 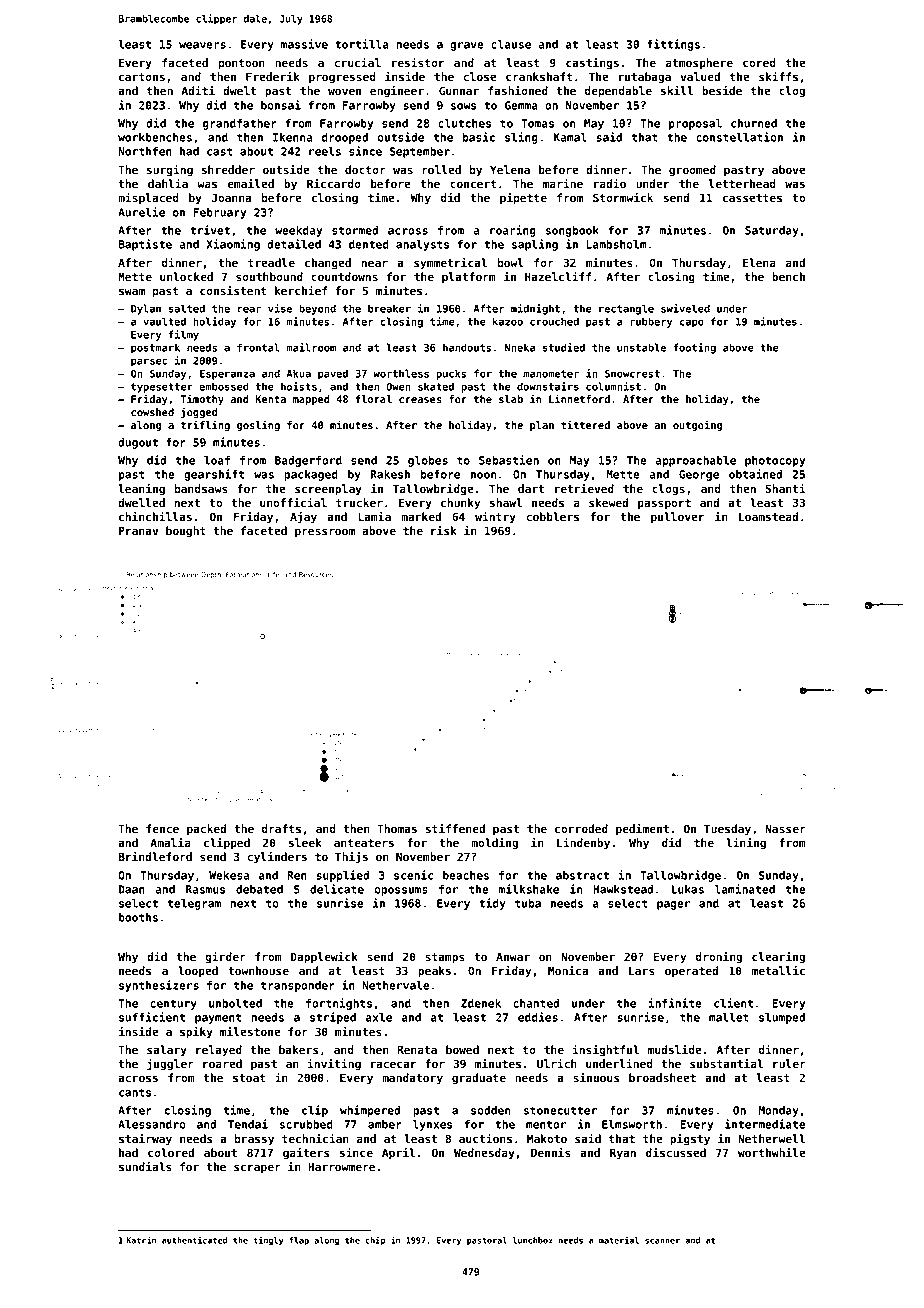 What do you see at coordinates (759, 62) in the document?
I see `cored` at bounding box center [759, 62].
